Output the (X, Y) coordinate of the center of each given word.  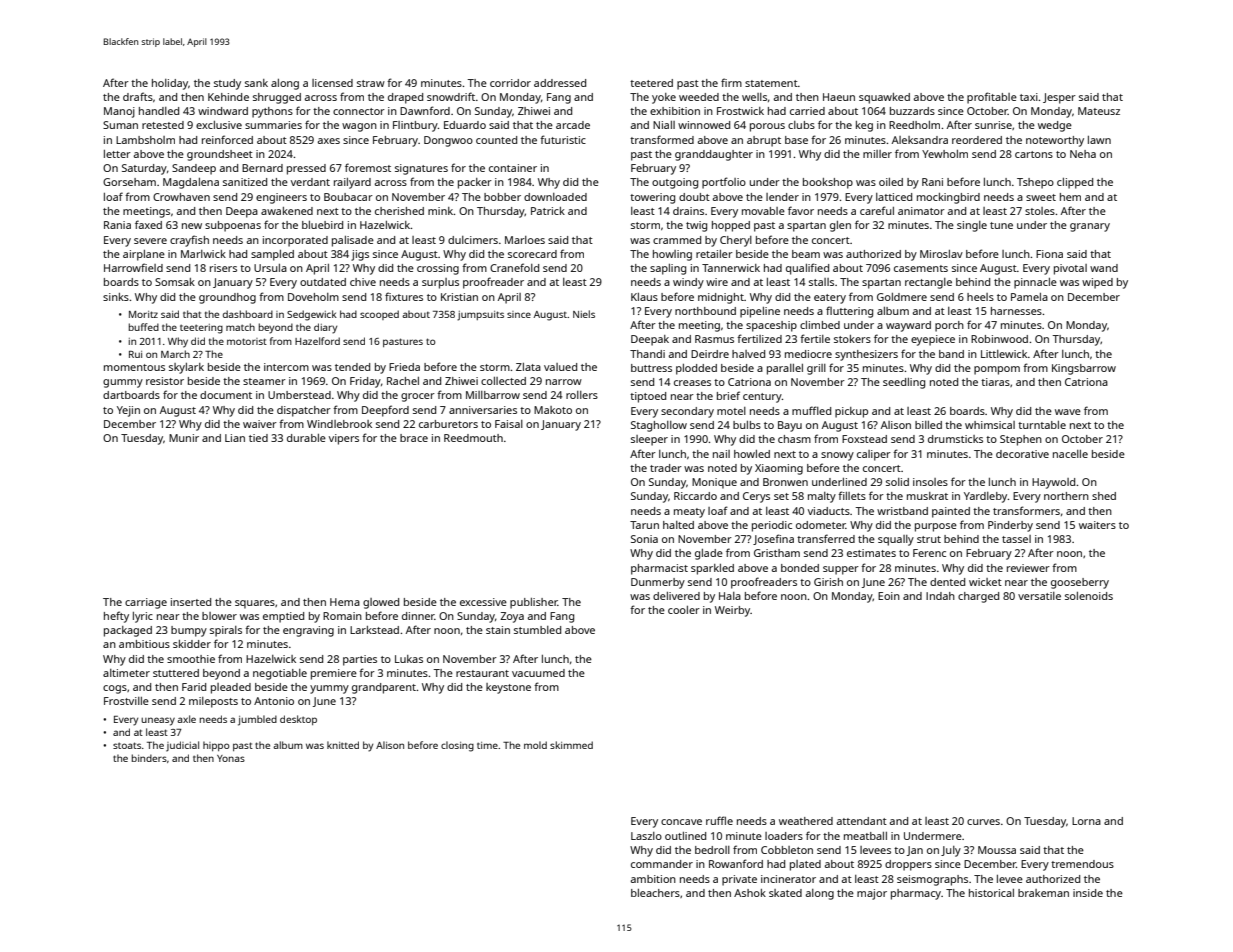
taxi (1029, 97)
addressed (560, 83)
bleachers (655, 893)
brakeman (1043, 893)
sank (256, 83)
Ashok (750, 893)
